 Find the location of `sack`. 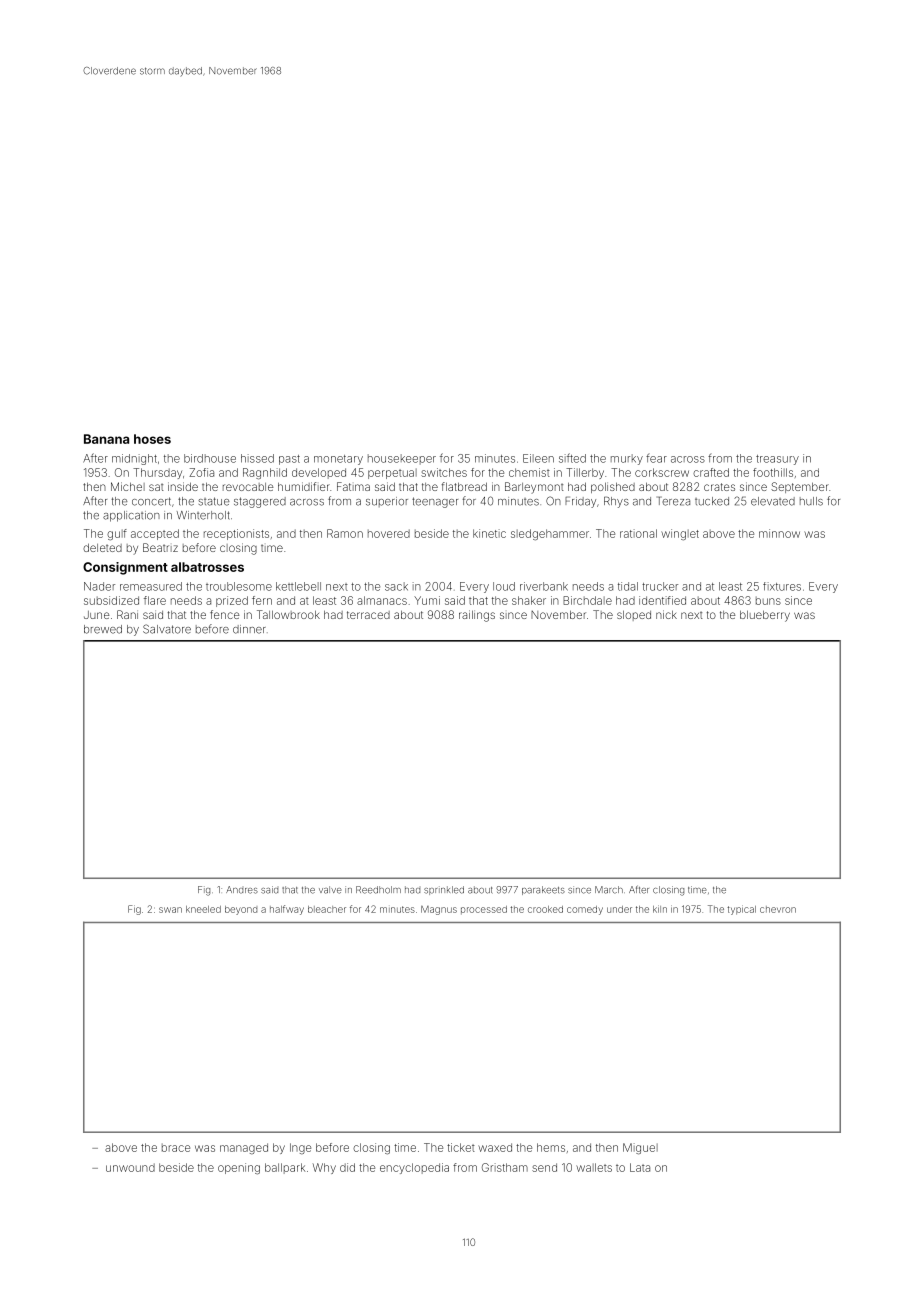

sack is located at coordinates (396, 586).
